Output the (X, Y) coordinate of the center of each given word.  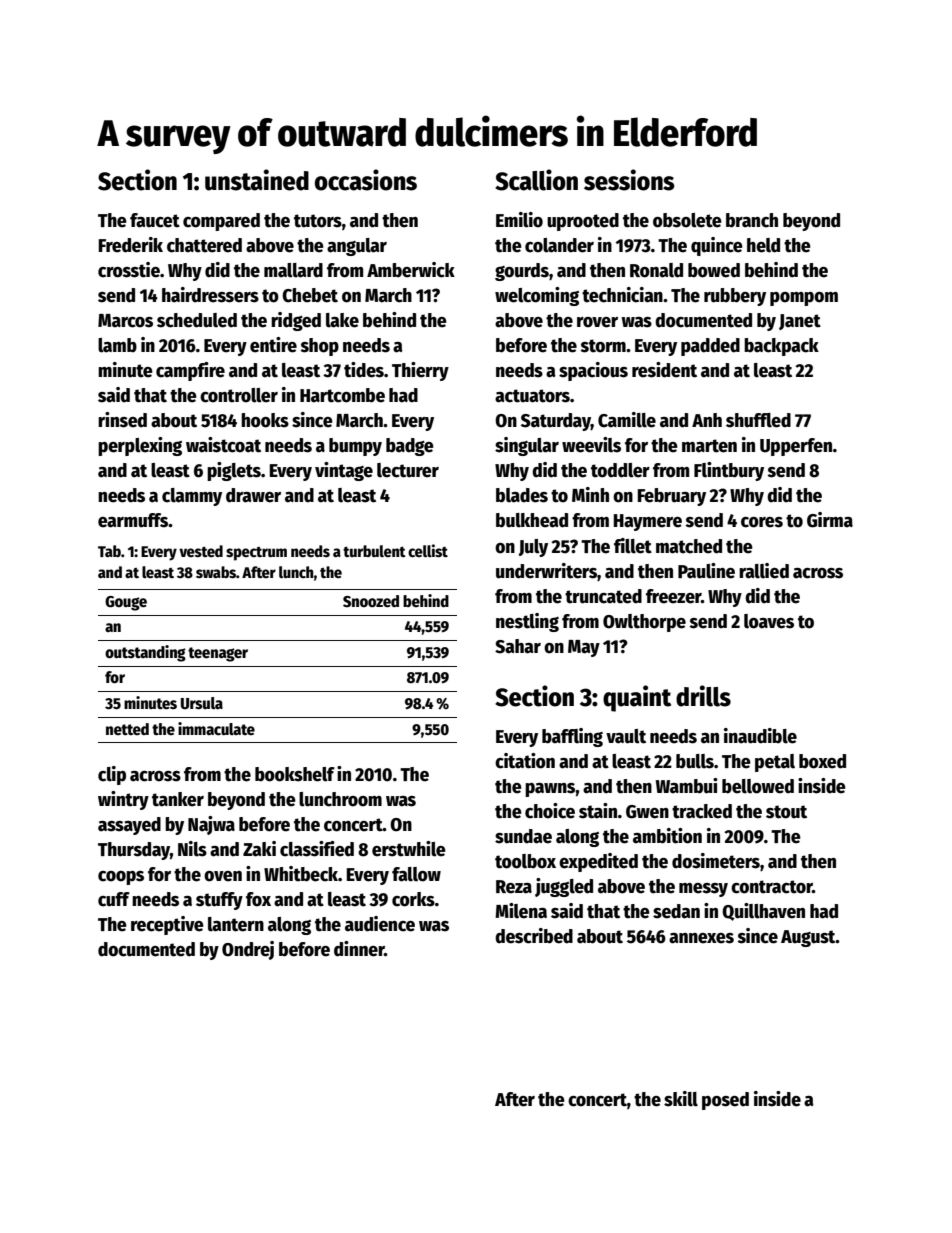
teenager (218, 654)
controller (239, 395)
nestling (527, 622)
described (534, 936)
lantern (236, 924)
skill (681, 1099)
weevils (591, 445)
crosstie (129, 270)
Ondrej (248, 950)
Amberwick (411, 270)
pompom (804, 299)
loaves (769, 621)
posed (725, 1101)
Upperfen (796, 447)
